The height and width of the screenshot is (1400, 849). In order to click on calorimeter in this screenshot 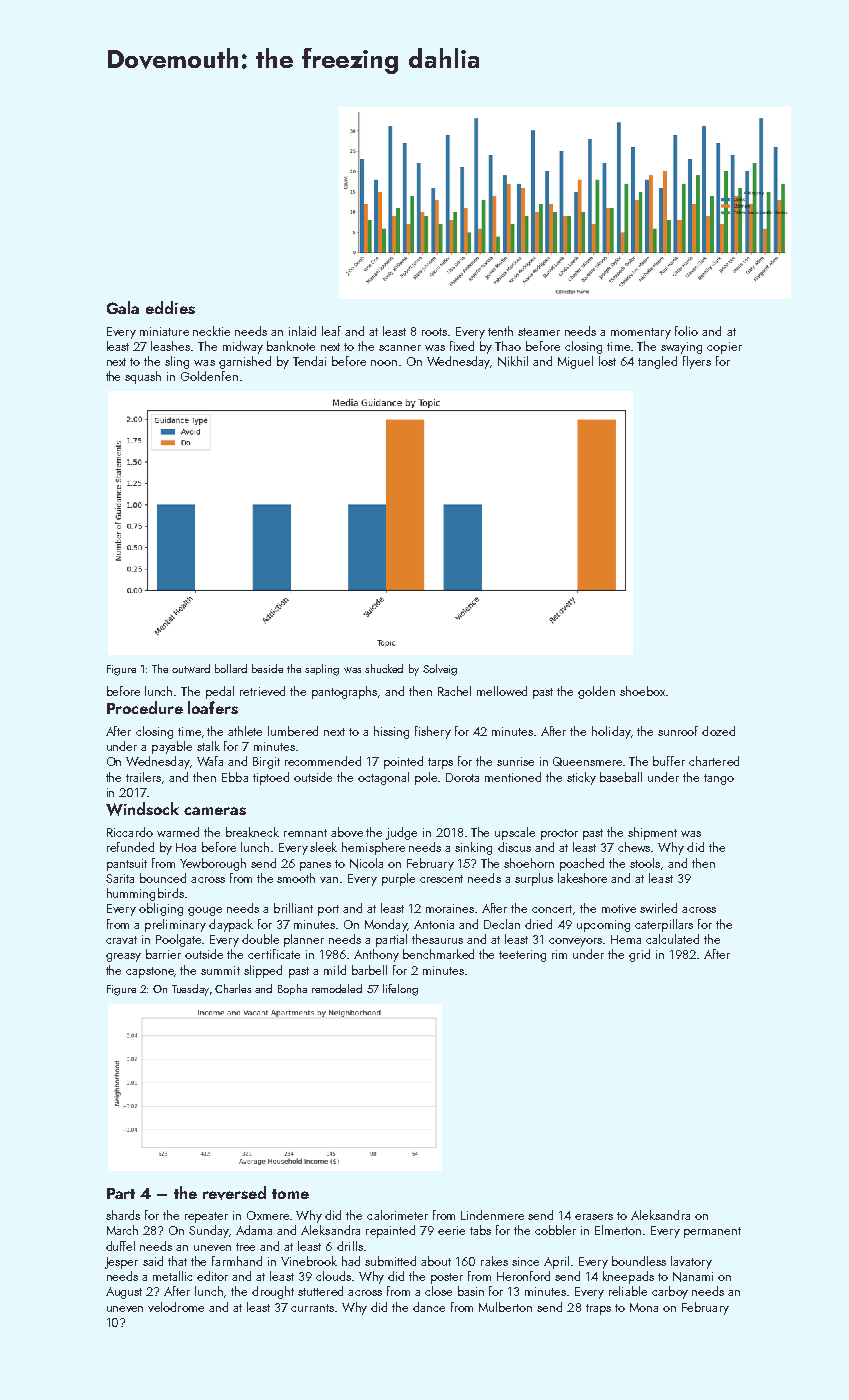, I will do `click(397, 1215)`.
